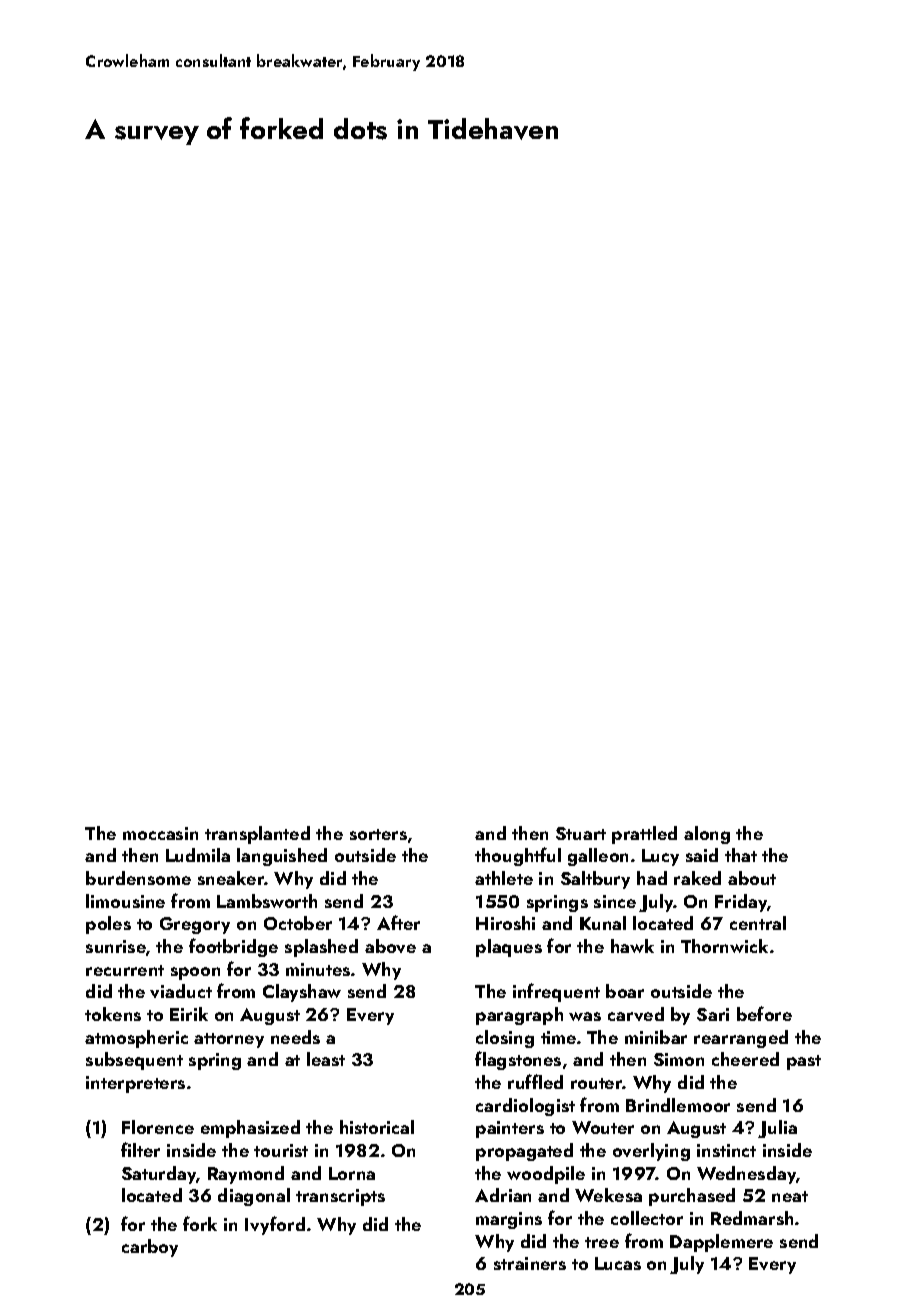  I want to click on sorters, so click(378, 834).
